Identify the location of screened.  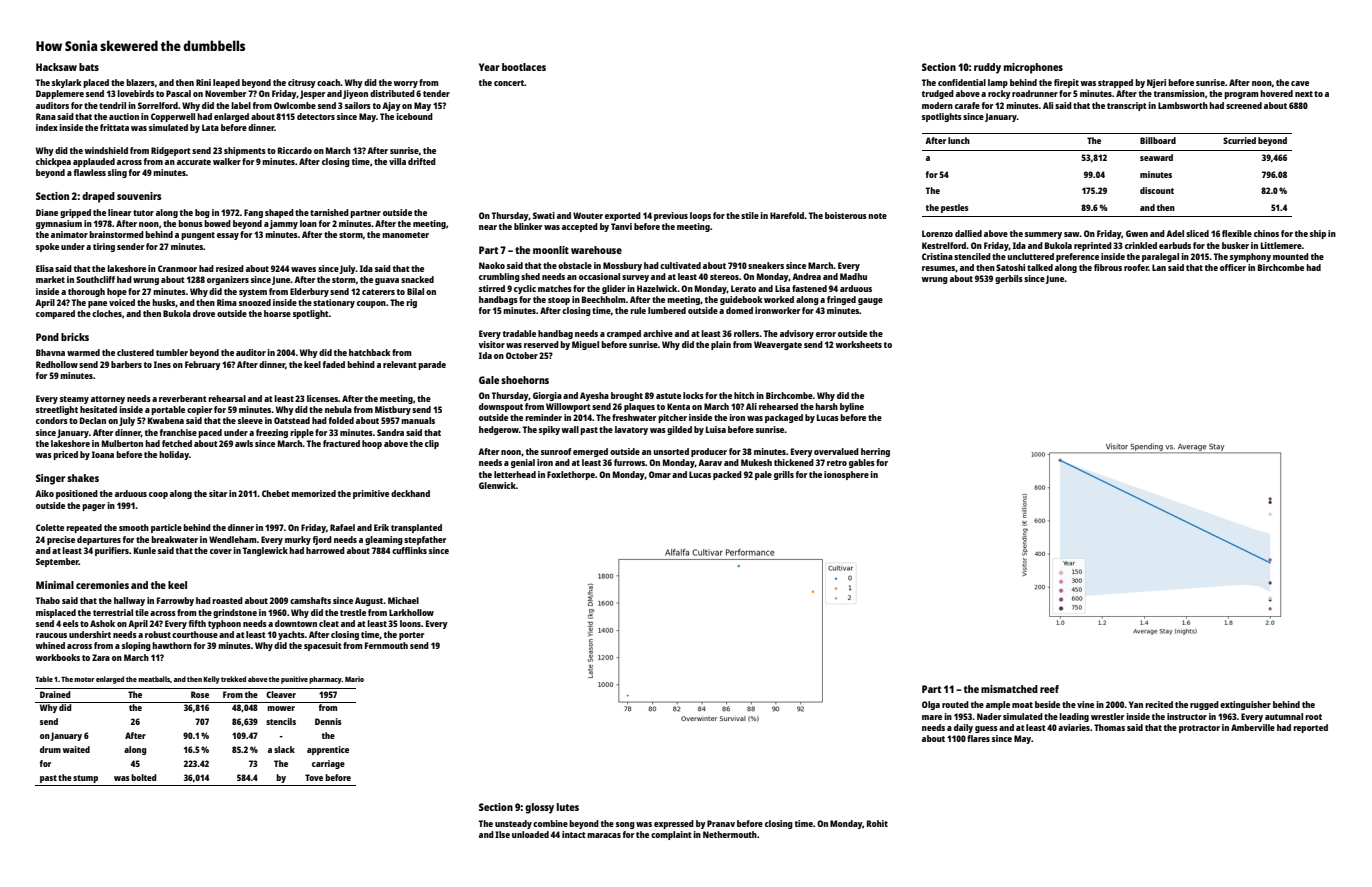
(1244, 105).
